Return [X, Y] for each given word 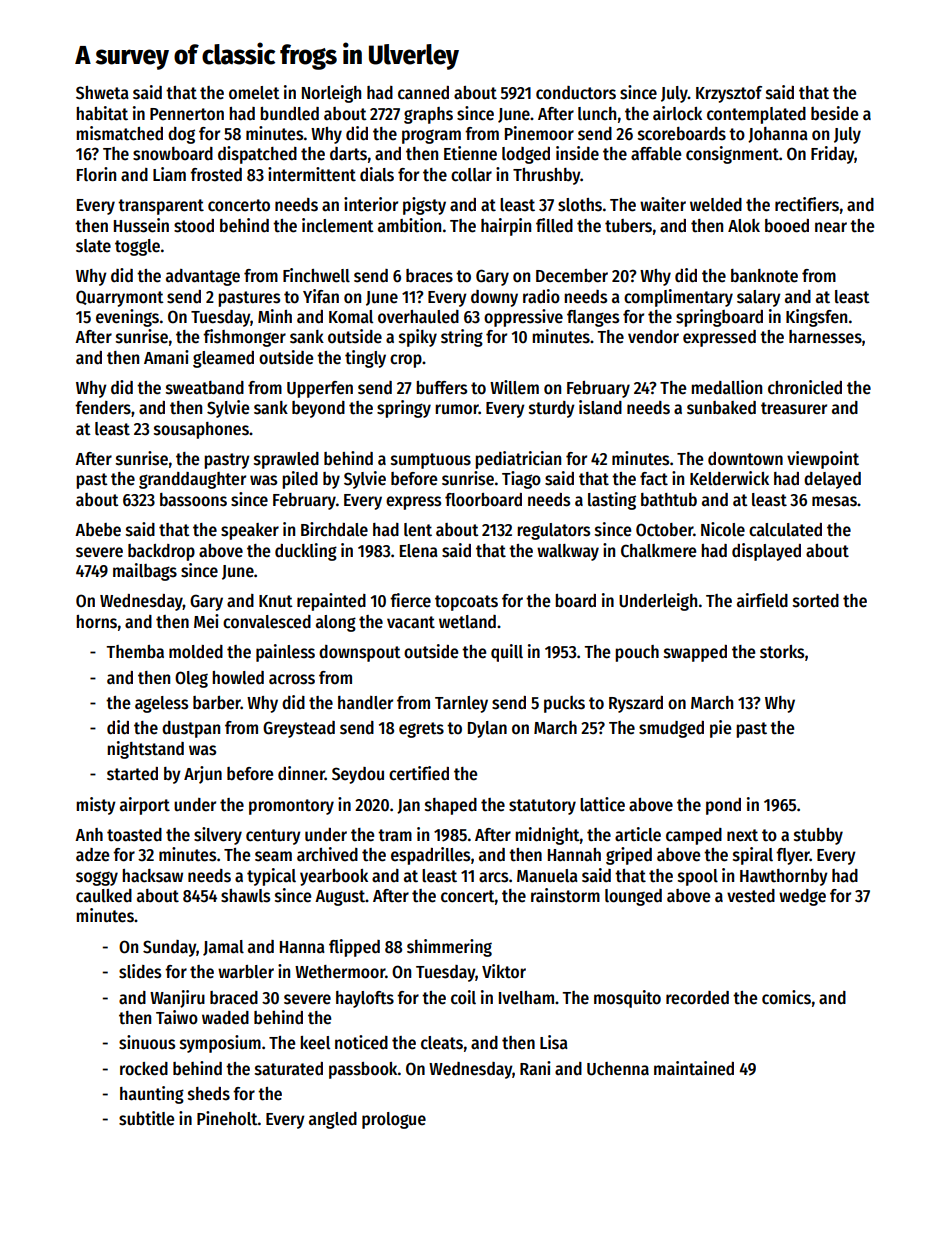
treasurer [794, 408]
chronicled [805, 387]
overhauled [418, 317]
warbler [246, 972]
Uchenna [618, 1069]
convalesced [267, 622]
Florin [96, 174]
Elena [419, 551]
